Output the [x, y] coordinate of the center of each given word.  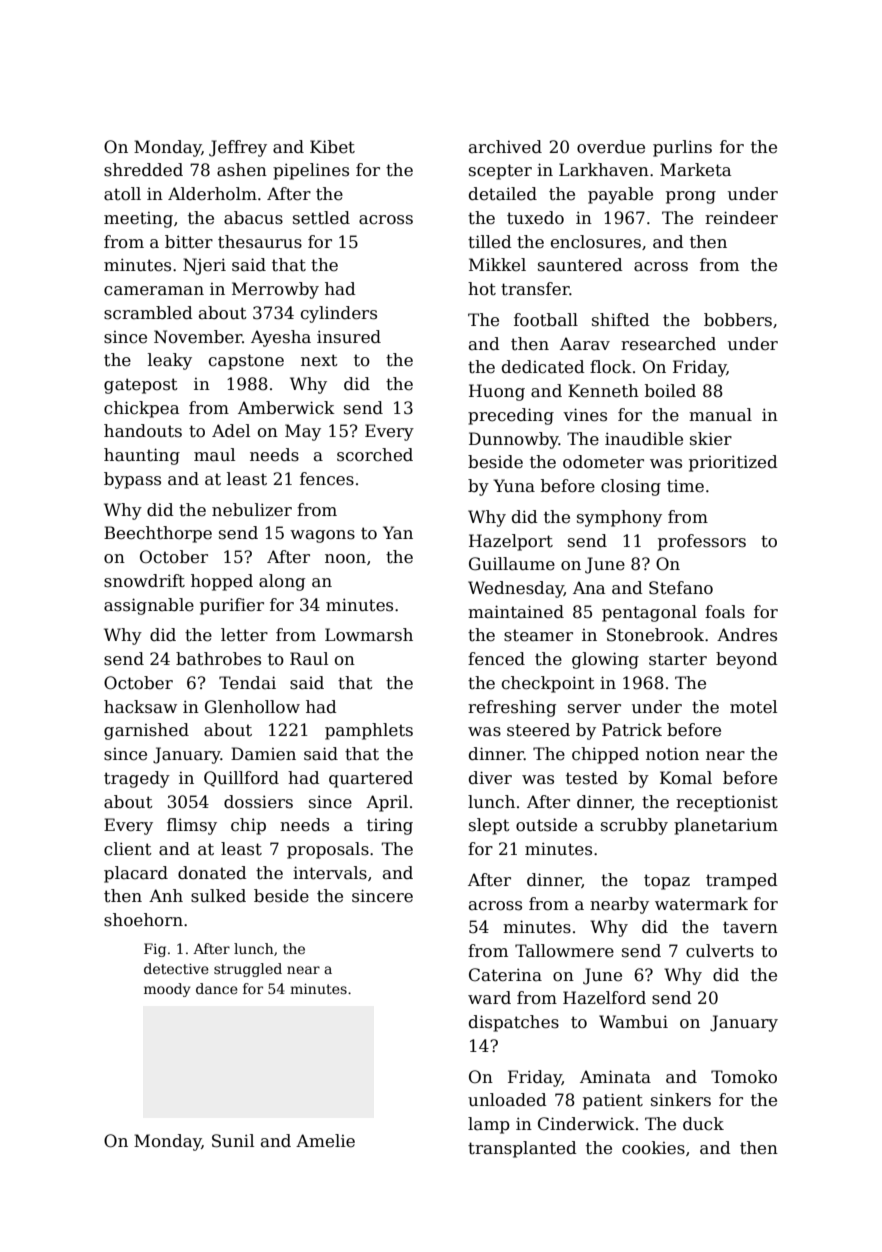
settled [321, 218]
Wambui [633, 1022]
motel [753, 707]
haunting [142, 456]
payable [620, 195]
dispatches [514, 1023]
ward [489, 998]
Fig [155, 950]
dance [217, 988]
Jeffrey [238, 148]
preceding [511, 416]
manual [720, 415]
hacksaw [140, 707]
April [387, 803]
